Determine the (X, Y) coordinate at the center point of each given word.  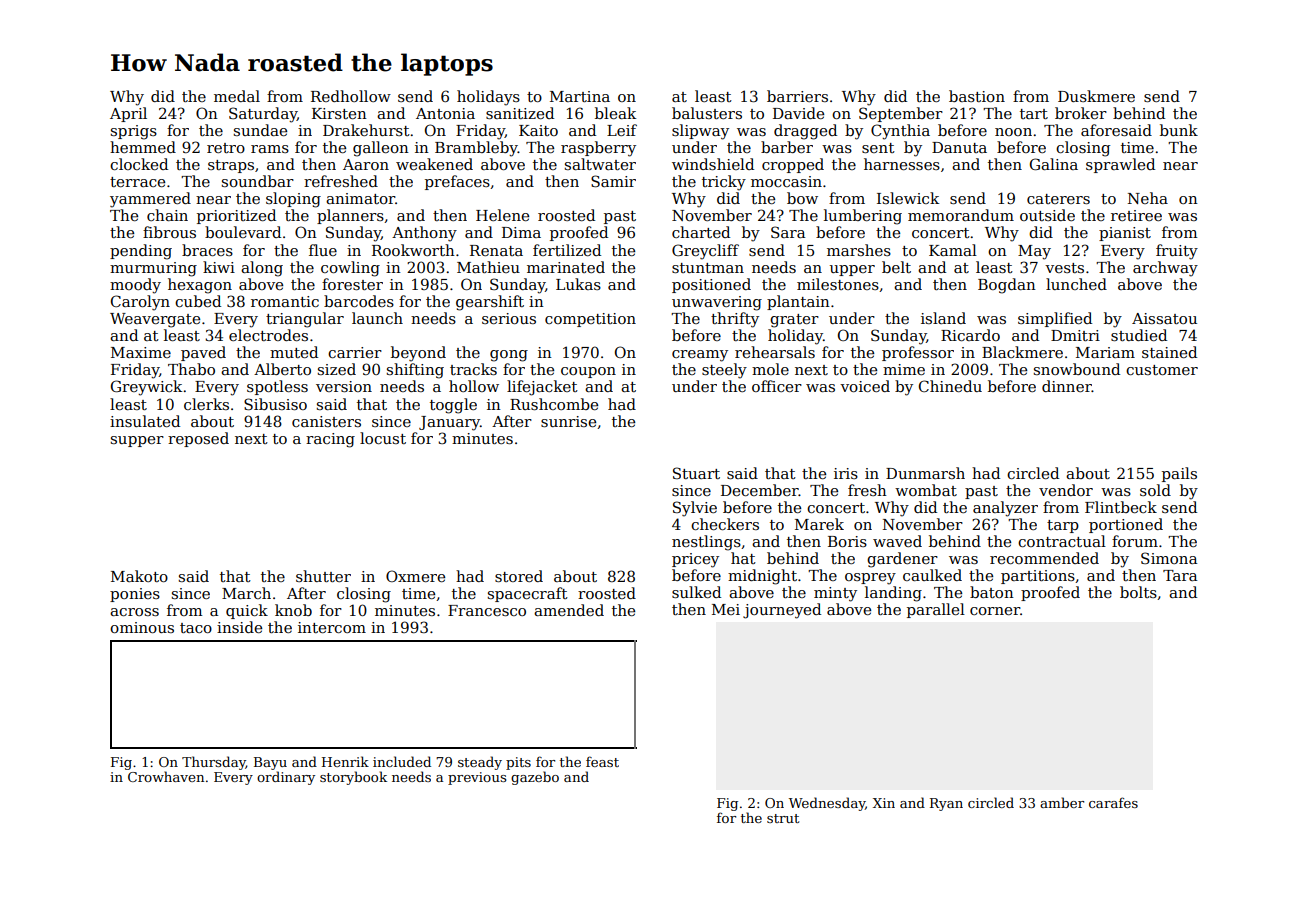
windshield (713, 164)
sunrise (568, 421)
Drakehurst (366, 130)
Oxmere (415, 576)
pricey (695, 560)
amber (1062, 802)
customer (1162, 370)
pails (1179, 474)
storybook (353, 778)
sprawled (1120, 165)
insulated (145, 421)
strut (783, 818)
